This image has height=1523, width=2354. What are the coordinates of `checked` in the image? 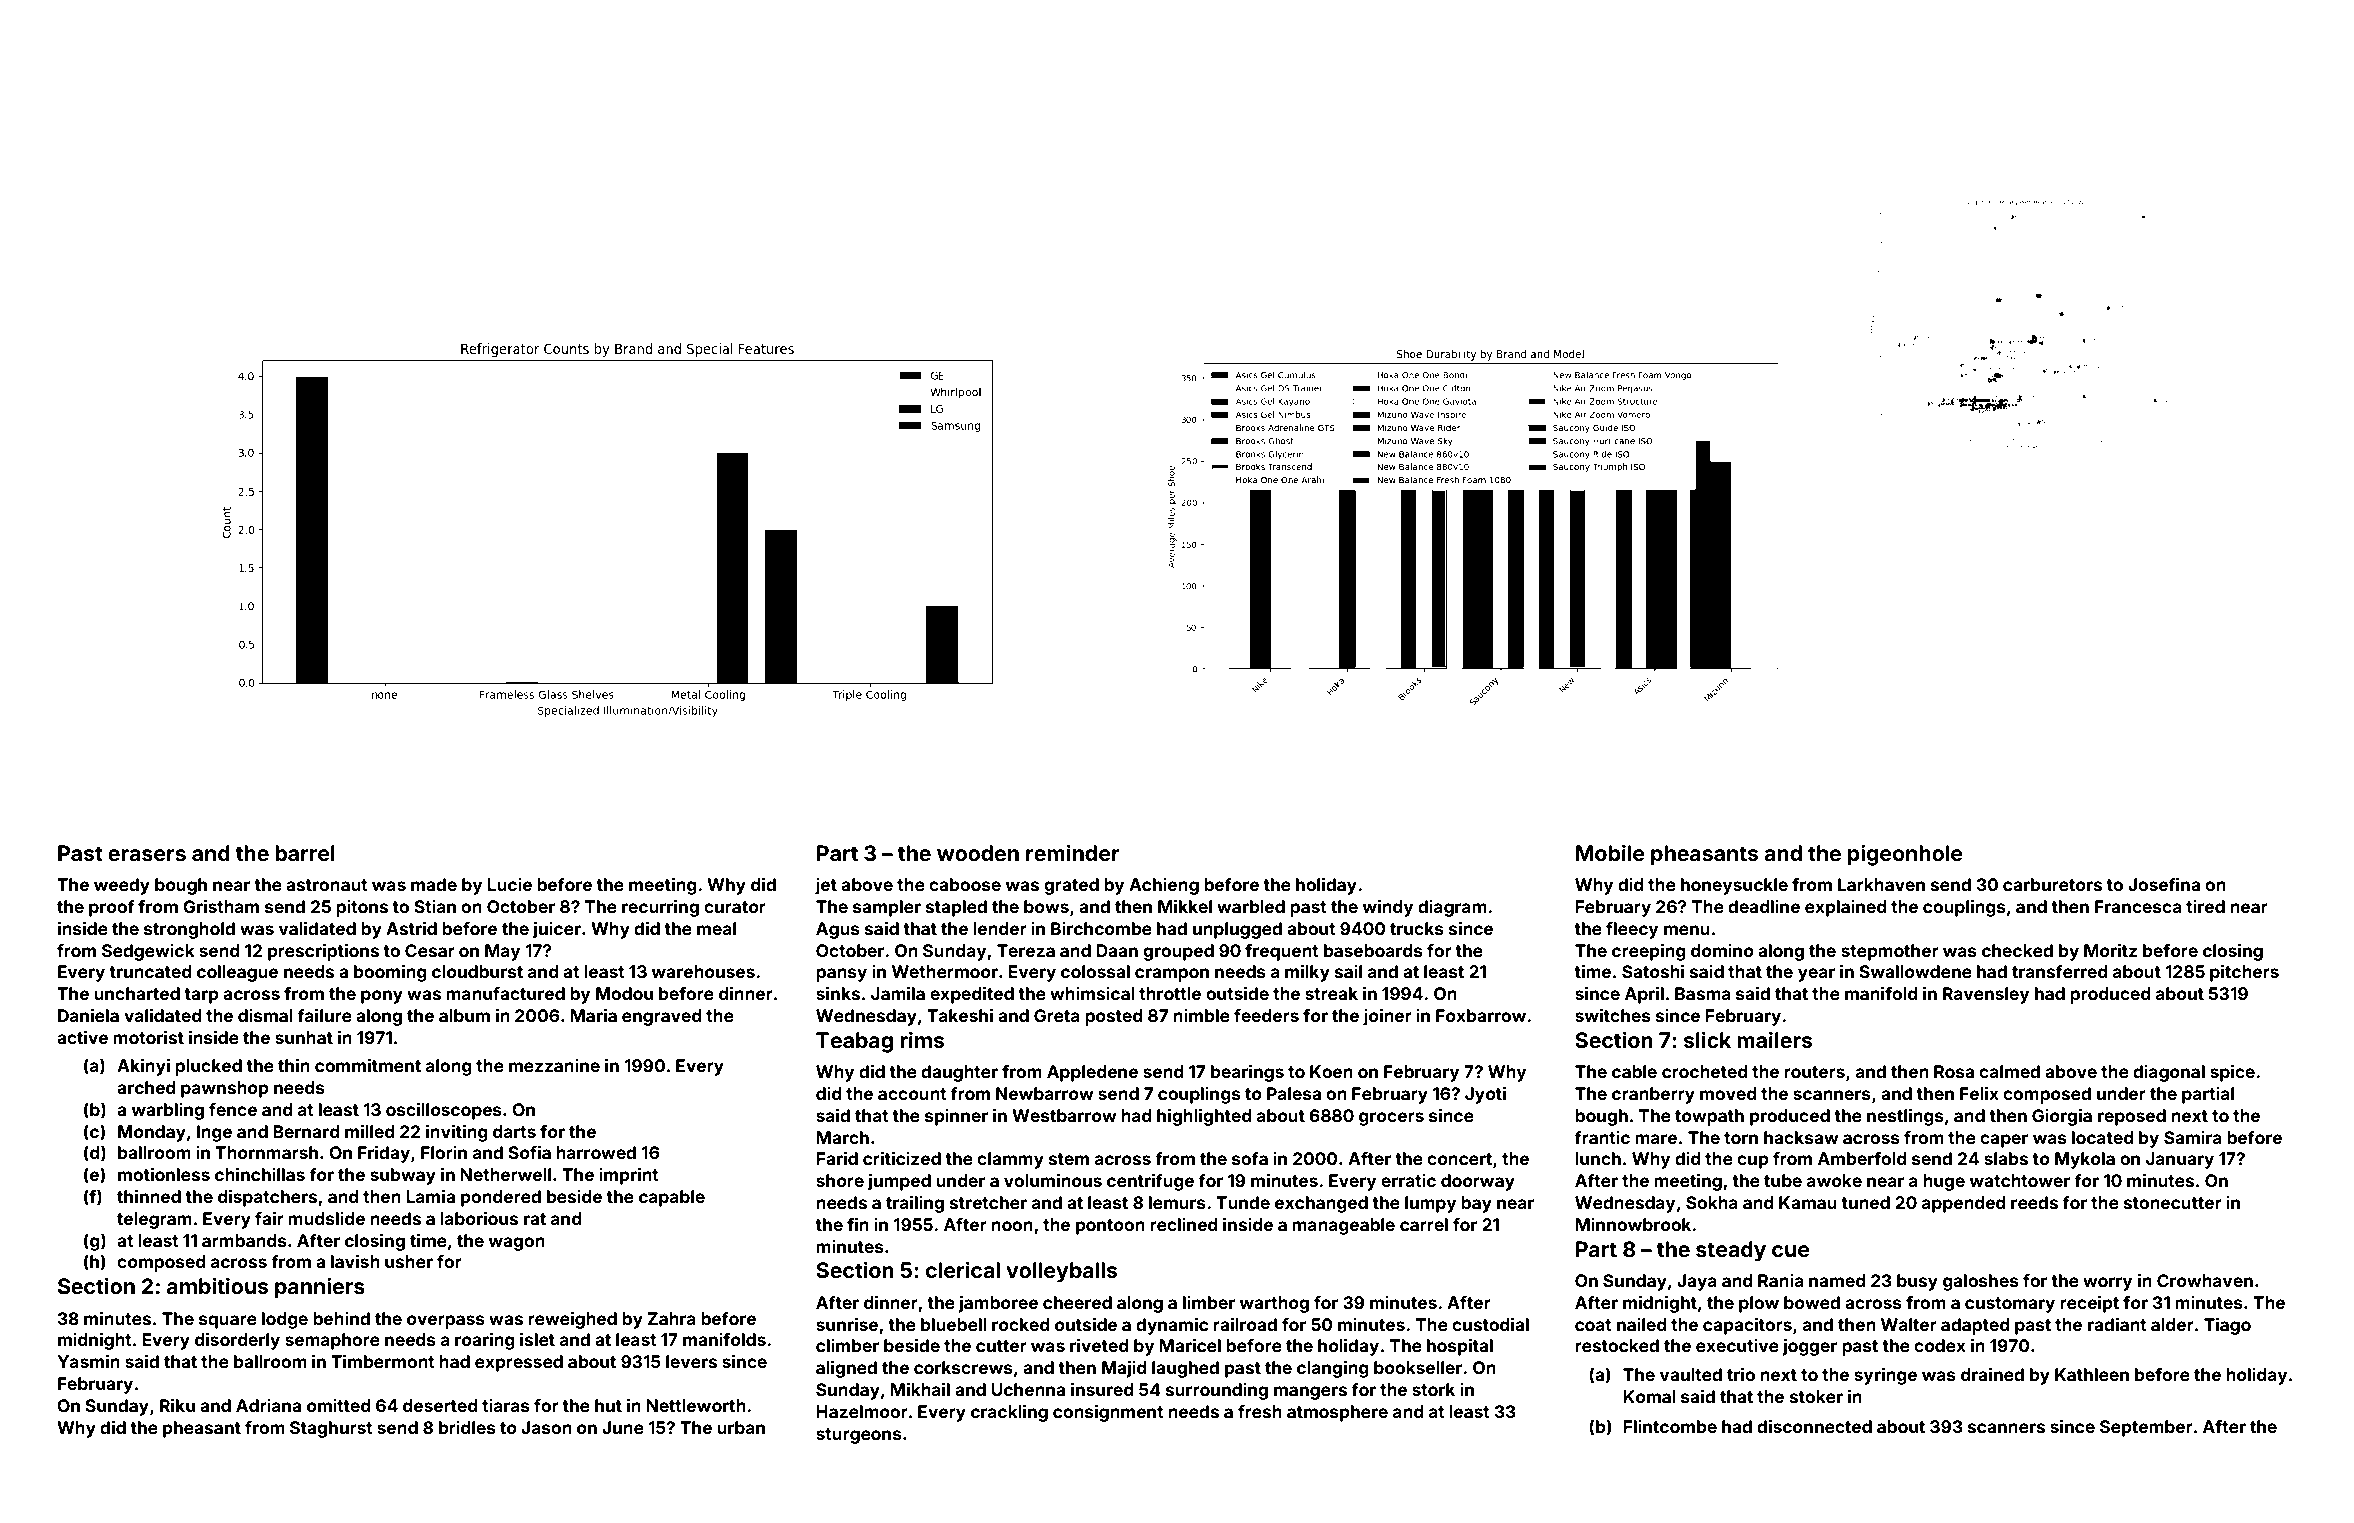 It's located at (2017, 950).
